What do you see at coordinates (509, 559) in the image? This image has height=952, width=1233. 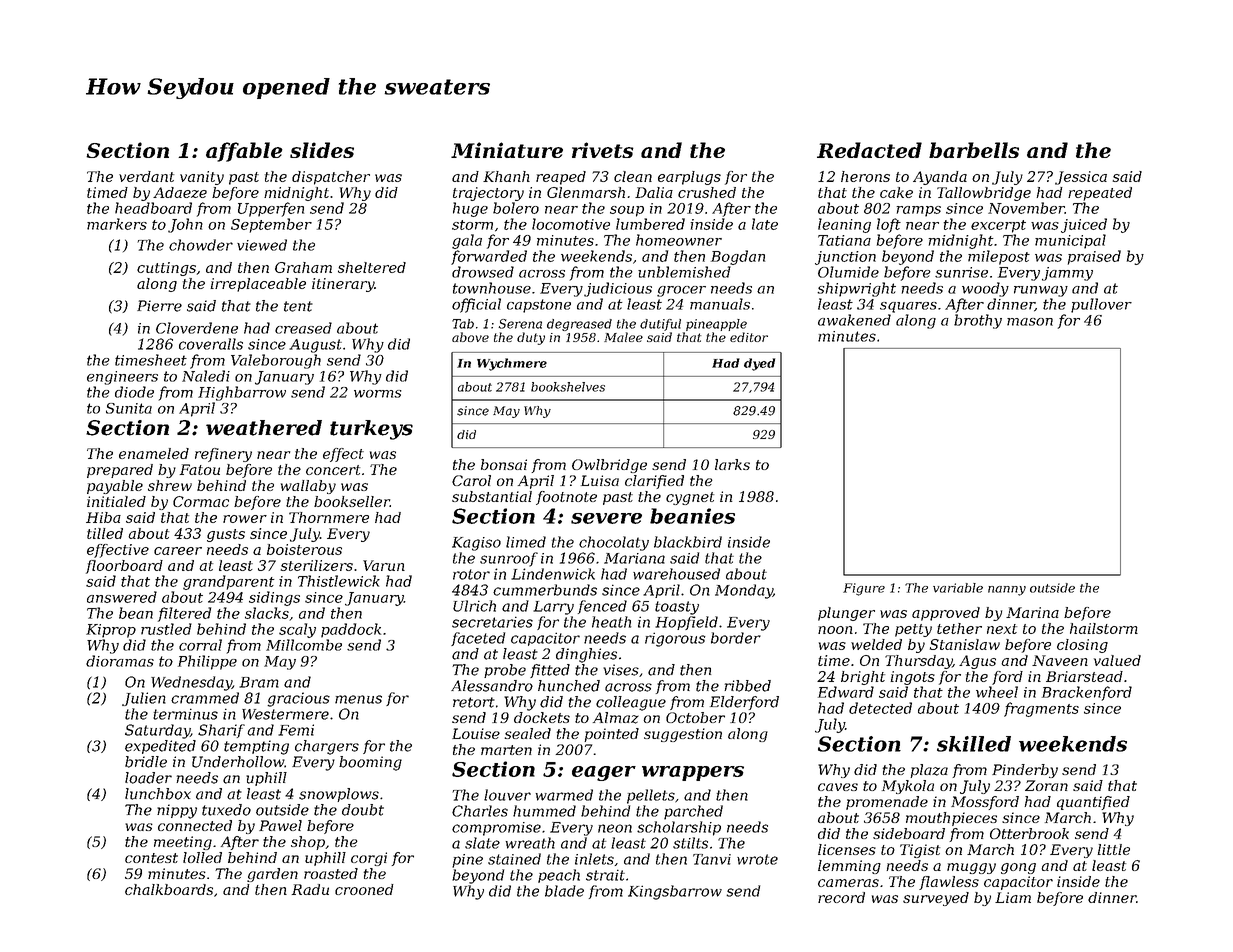 I see `sunroof` at bounding box center [509, 559].
